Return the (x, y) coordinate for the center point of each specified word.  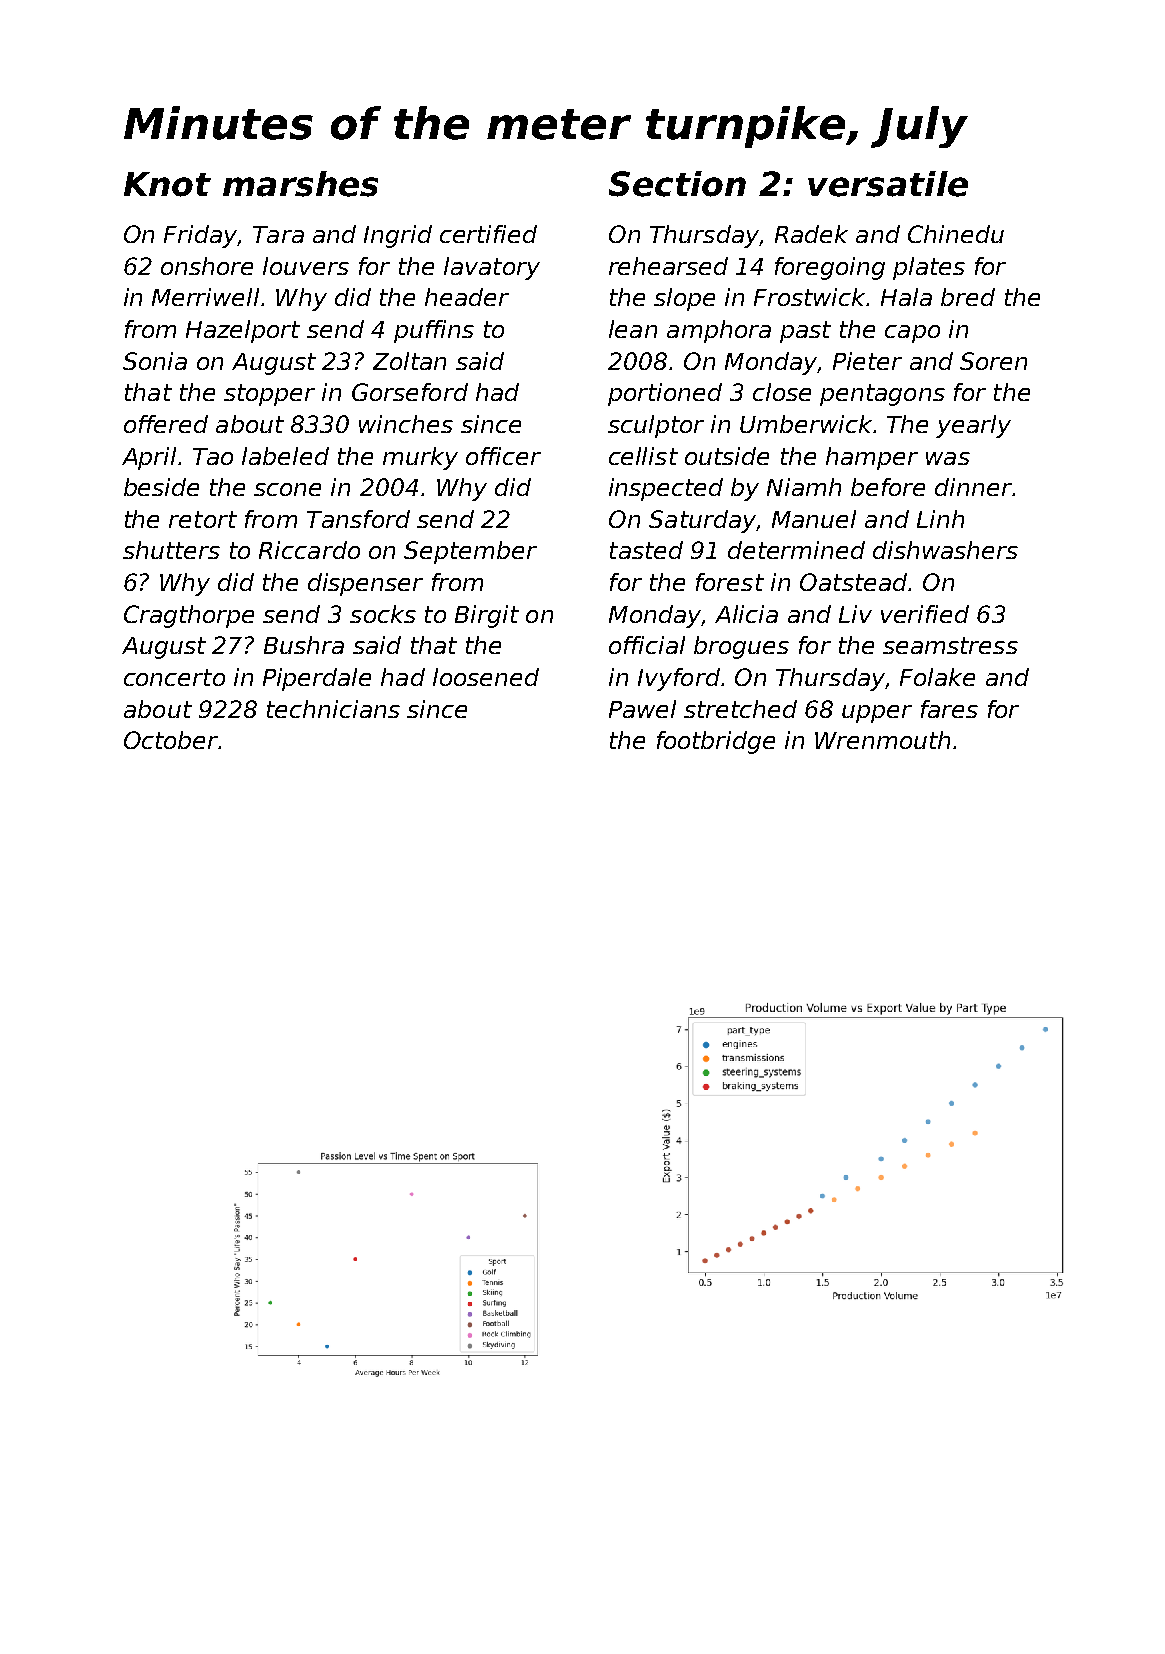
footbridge (716, 742)
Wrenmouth (882, 740)
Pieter (867, 361)
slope (684, 299)
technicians (333, 709)
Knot (167, 184)
